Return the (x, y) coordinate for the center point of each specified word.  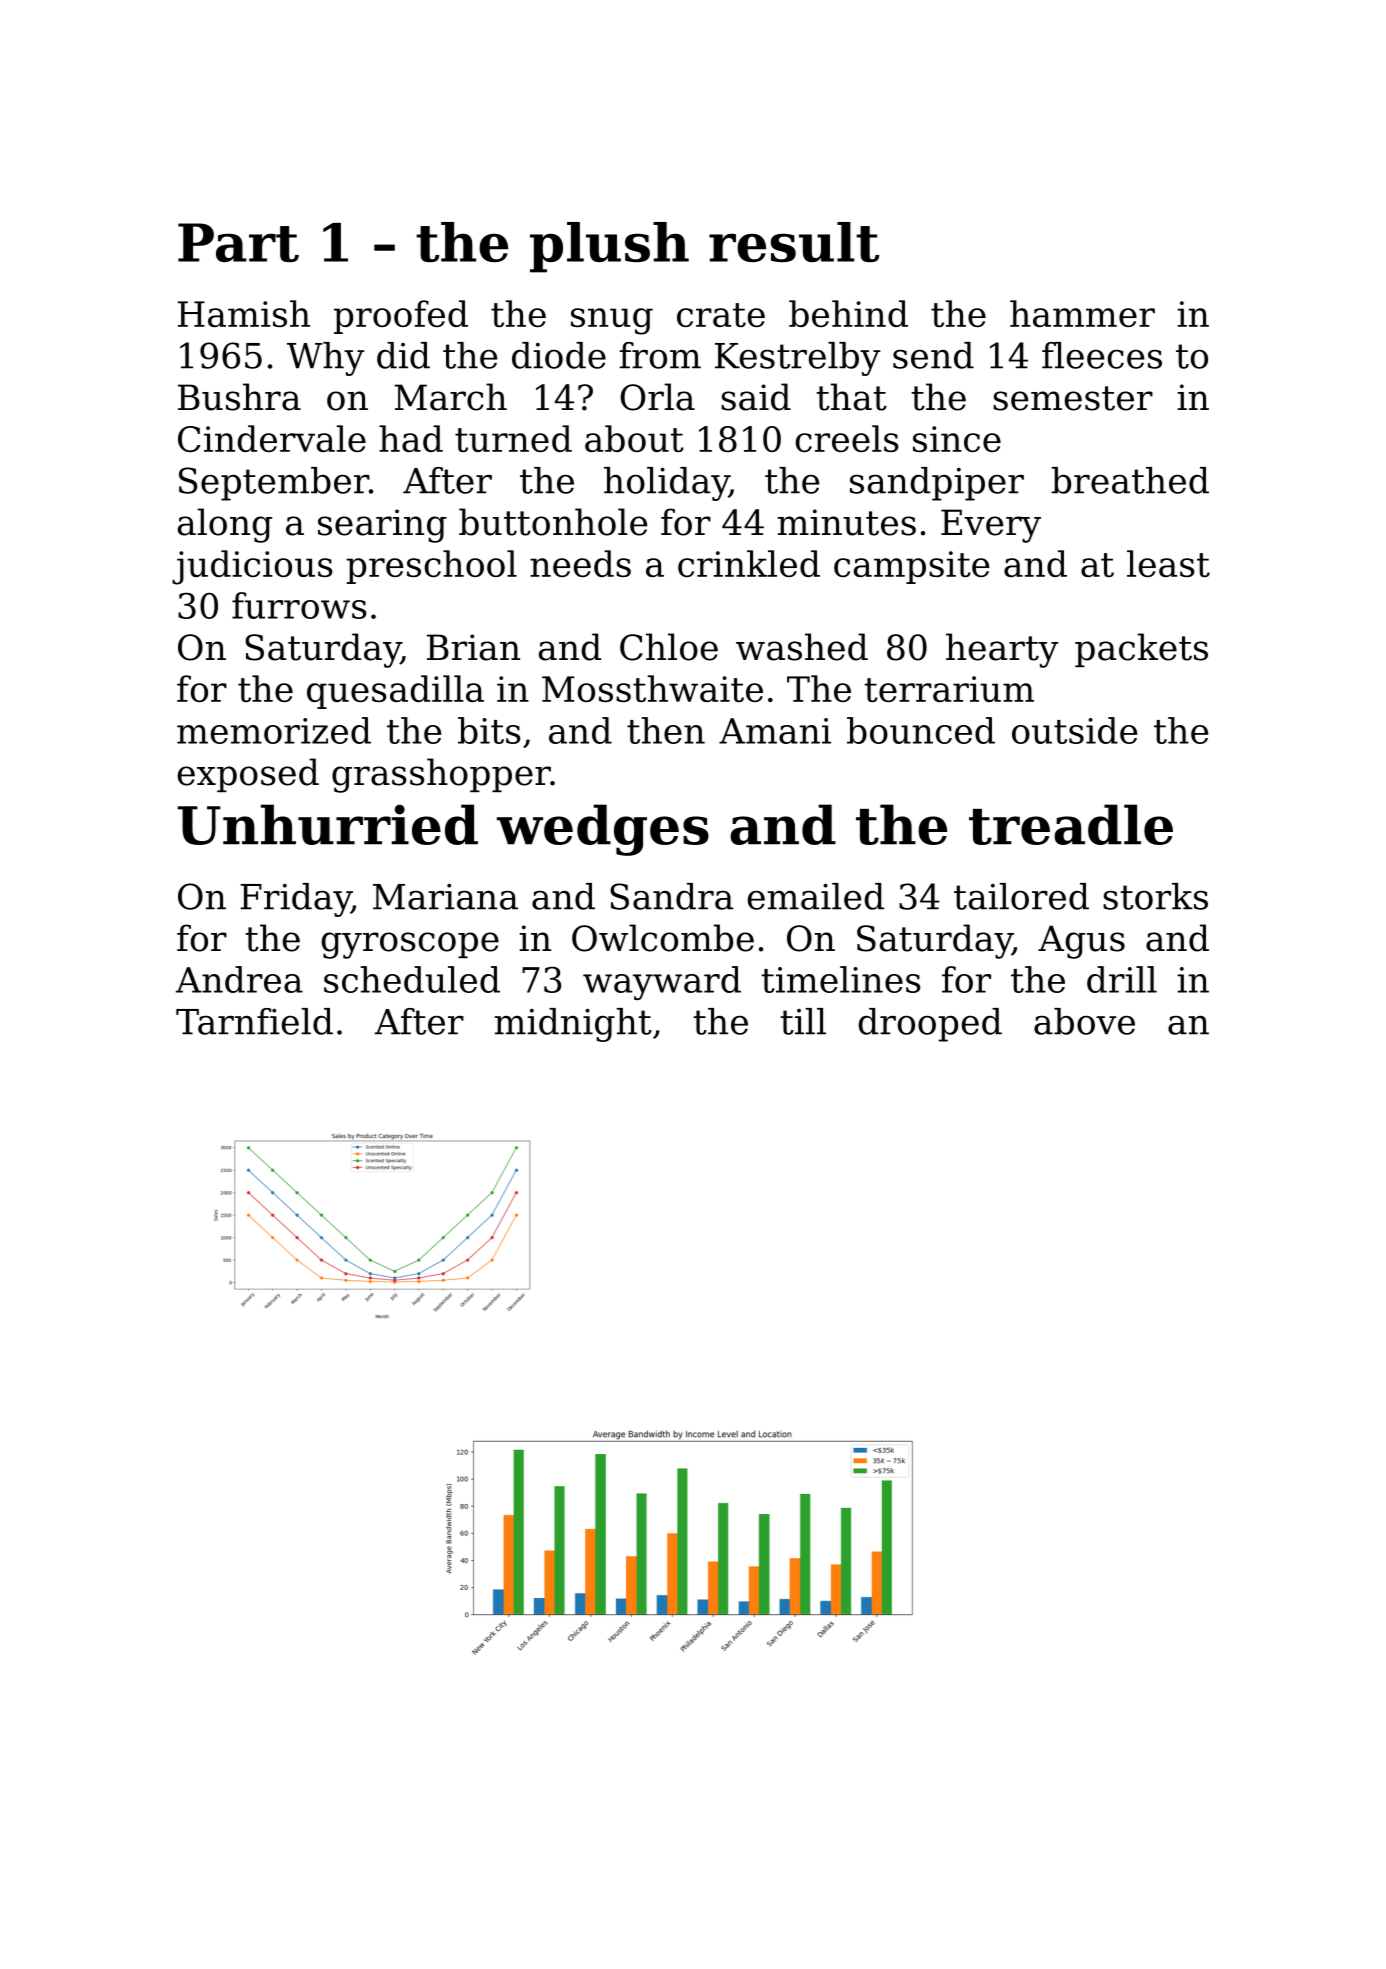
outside (1074, 730)
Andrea (239, 979)
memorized (274, 730)
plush (609, 247)
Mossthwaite (652, 688)
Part (238, 242)
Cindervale (272, 438)
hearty (1002, 650)
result (794, 242)
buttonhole (553, 522)
